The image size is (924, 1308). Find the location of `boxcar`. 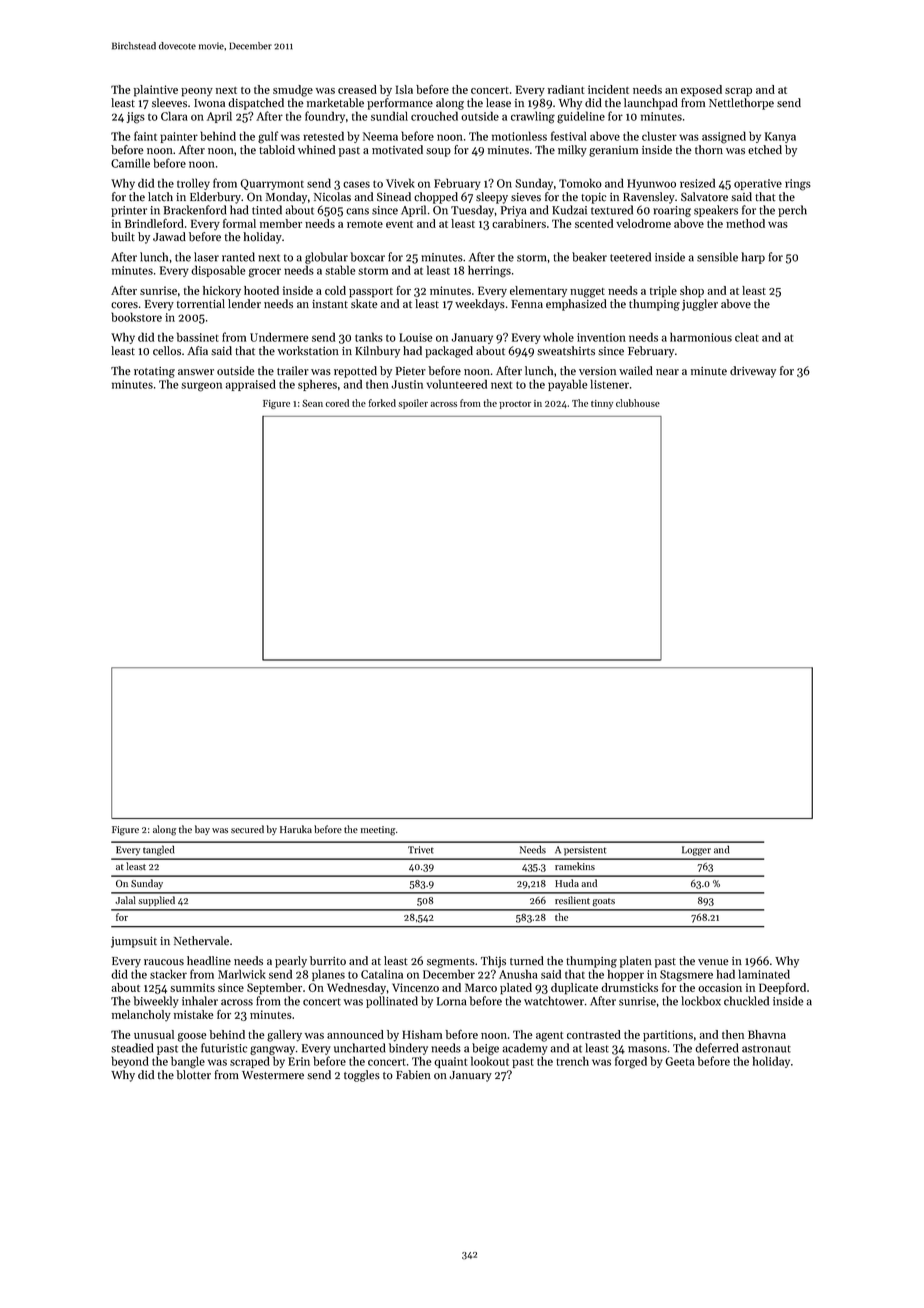

boxcar is located at coordinates (367, 257).
